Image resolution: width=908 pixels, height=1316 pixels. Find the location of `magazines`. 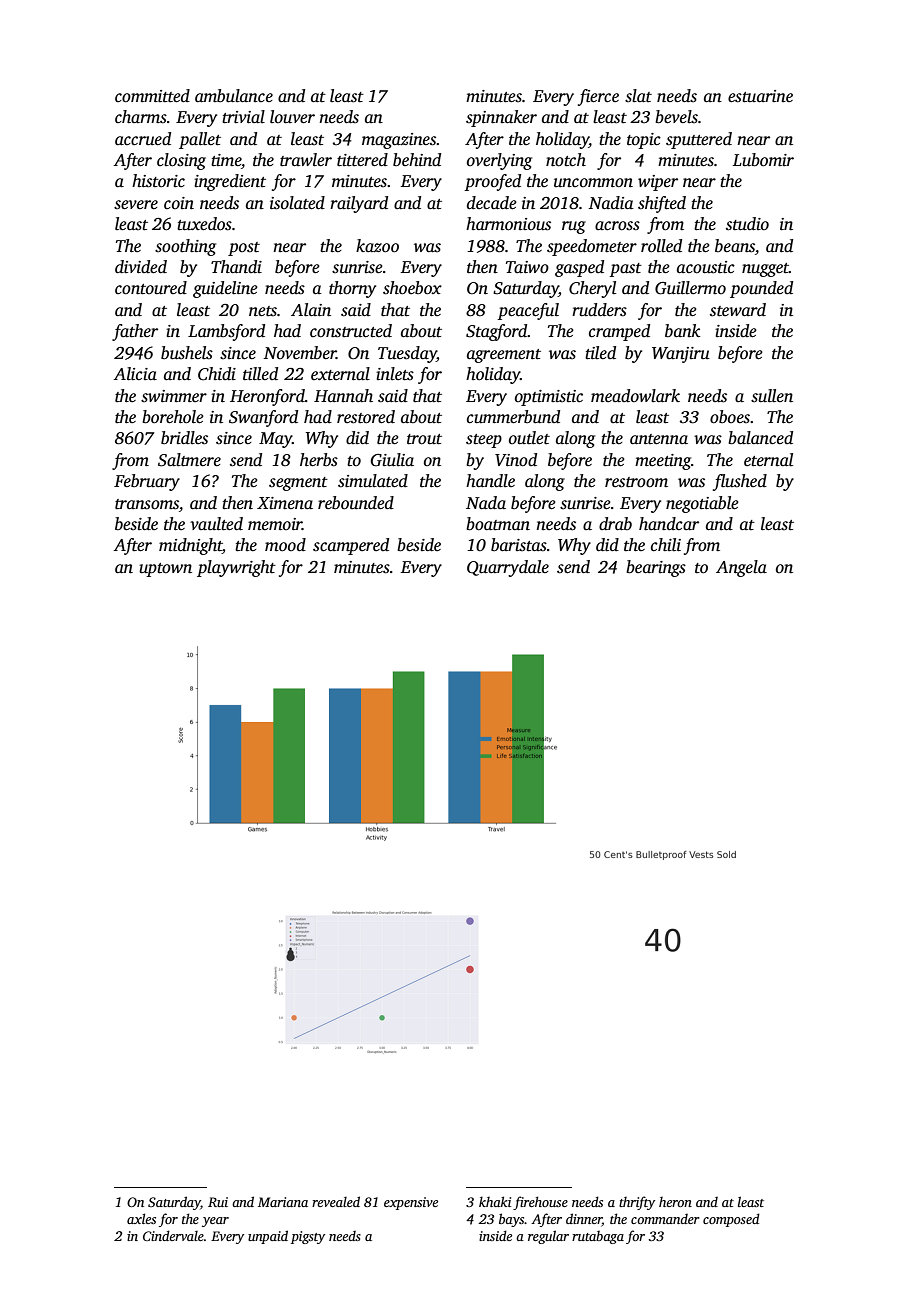

magazines is located at coordinates (399, 141).
